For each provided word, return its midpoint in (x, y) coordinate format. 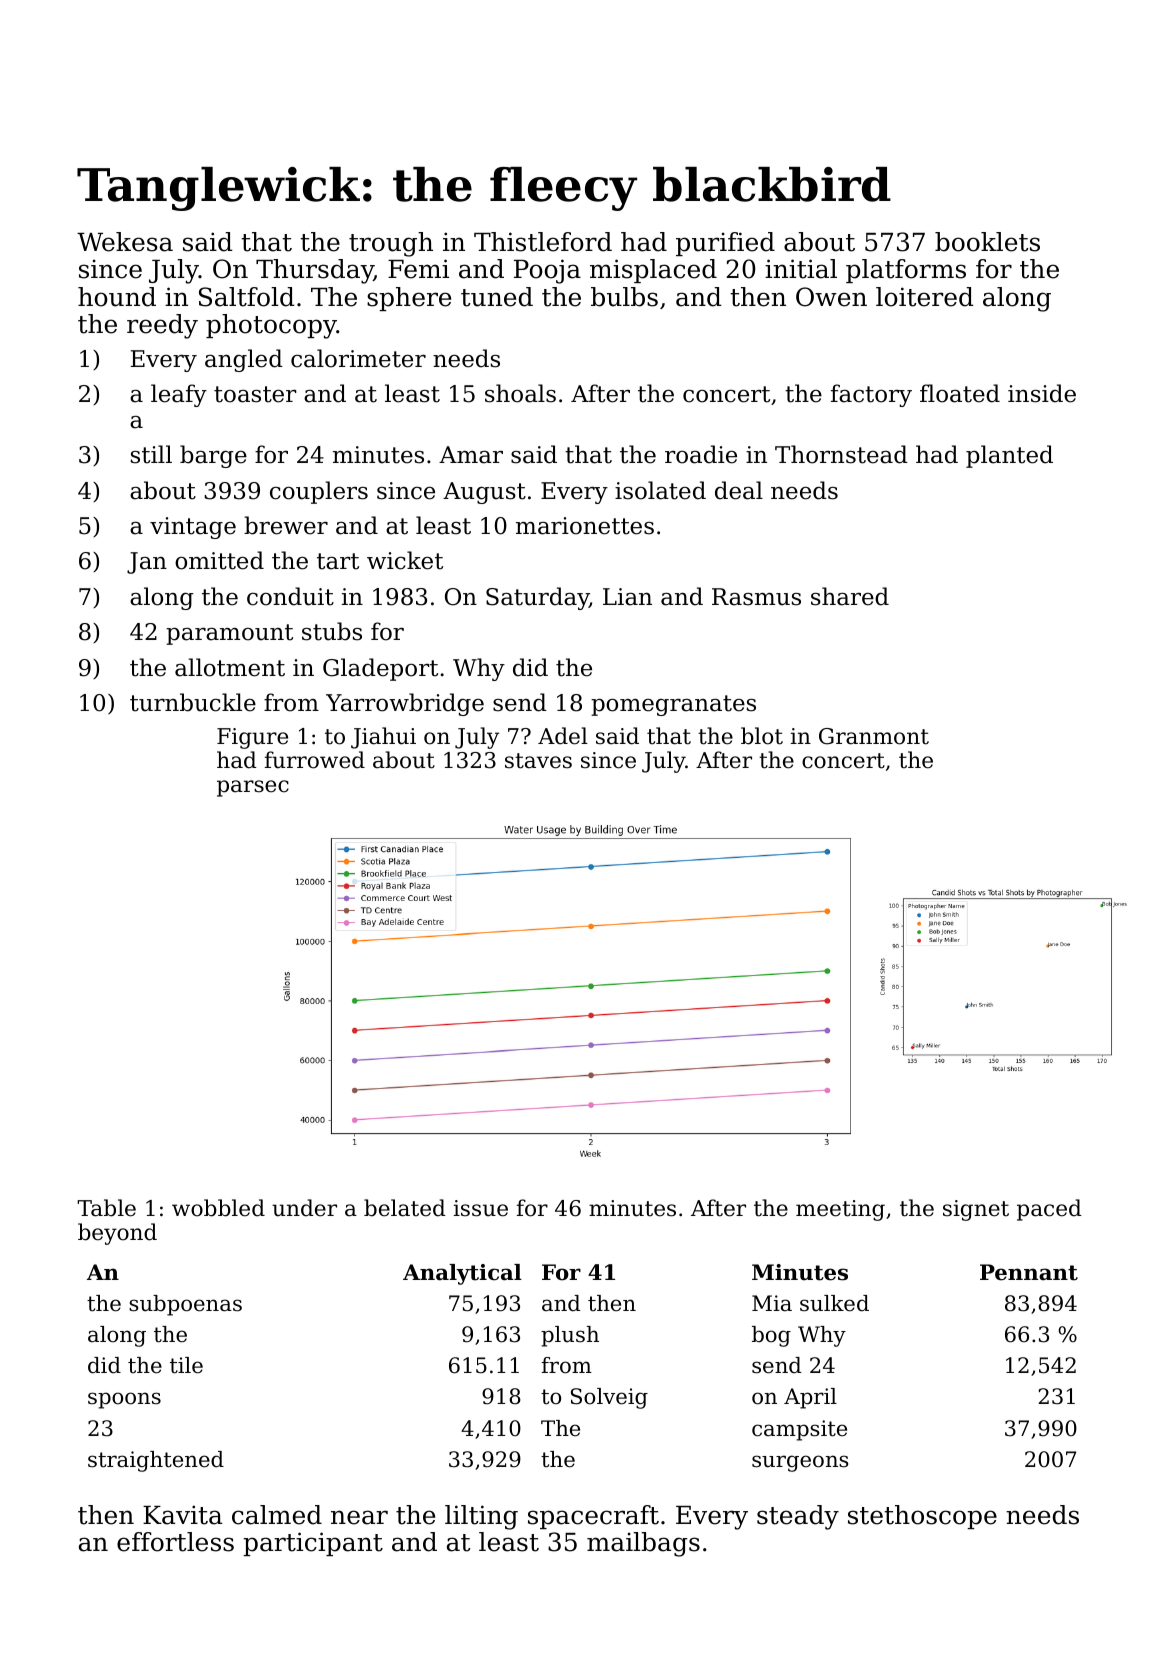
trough (391, 244)
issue (481, 1208)
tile (186, 1365)
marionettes (585, 526)
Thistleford (543, 242)
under (304, 1208)
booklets (987, 242)
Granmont (874, 736)
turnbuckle (193, 702)
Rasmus (756, 597)
